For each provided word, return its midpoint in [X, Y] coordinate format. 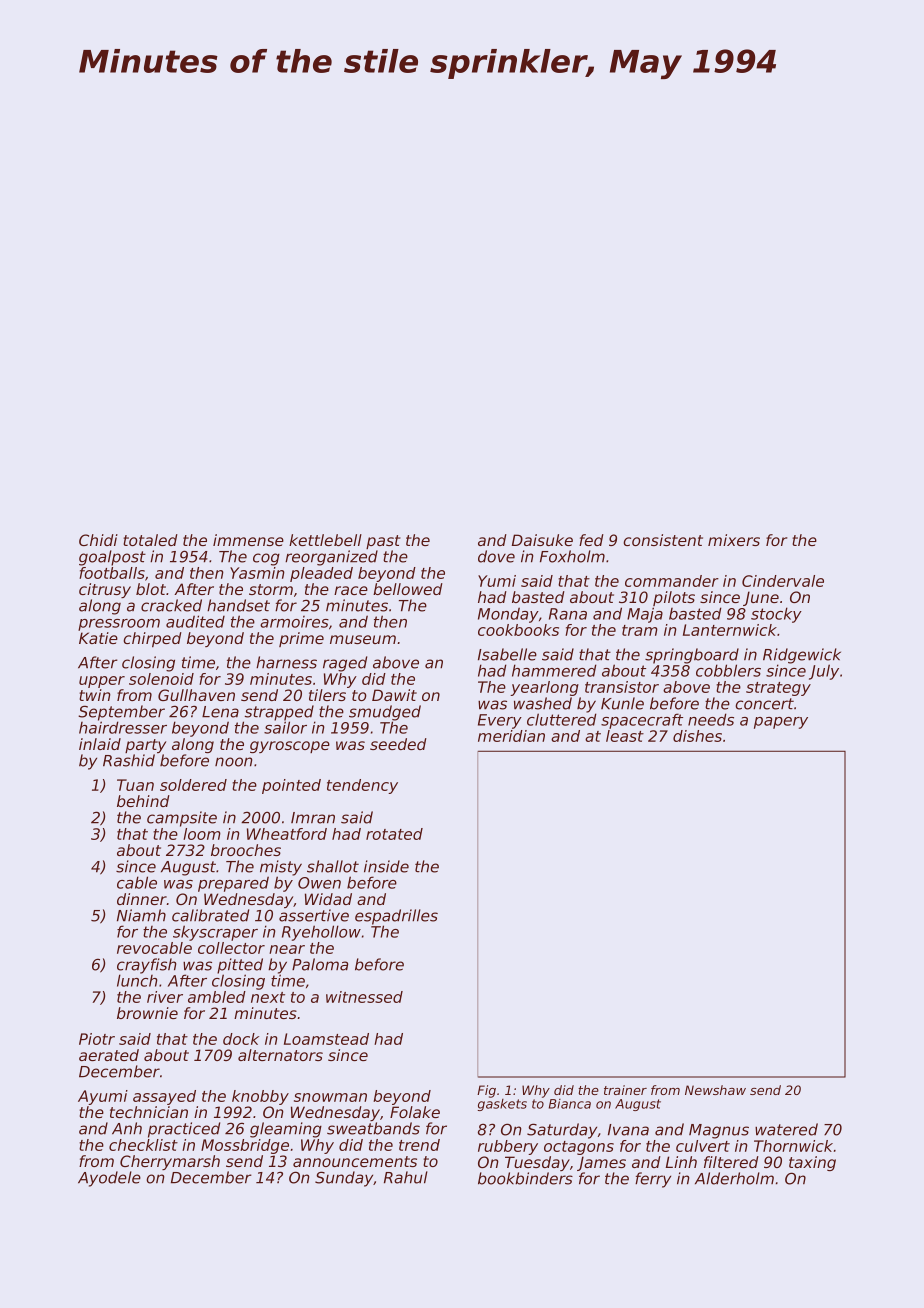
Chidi [98, 540]
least [625, 736]
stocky [776, 615]
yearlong [544, 688]
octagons [579, 1148]
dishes [697, 736]
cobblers [728, 670]
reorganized [331, 558]
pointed [291, 786]
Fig [486, 1091]
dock [241, 1039]
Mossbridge [245, 1146]
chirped [152, 639]
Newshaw [715, 1090]
